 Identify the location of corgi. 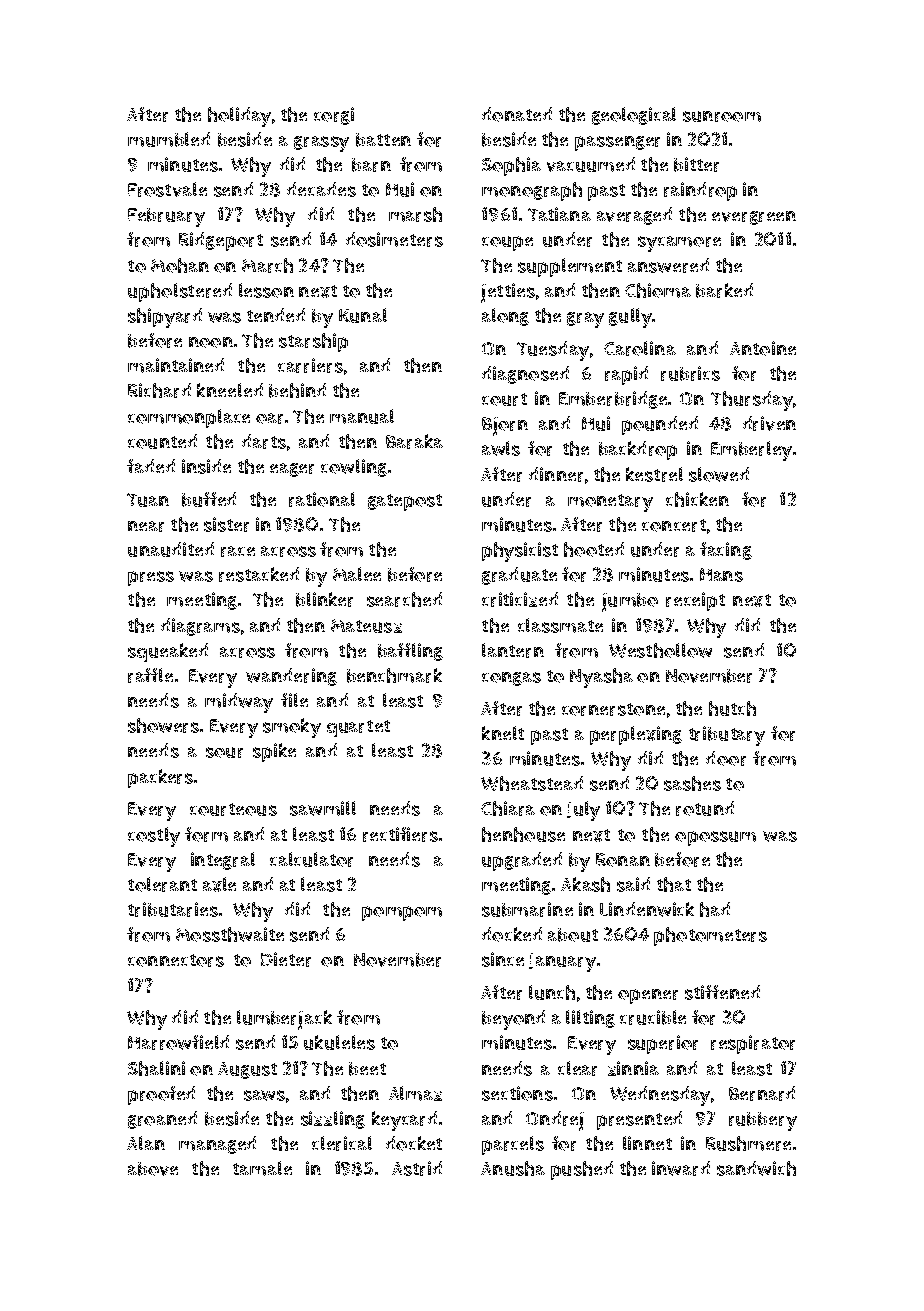
(334, 116).
